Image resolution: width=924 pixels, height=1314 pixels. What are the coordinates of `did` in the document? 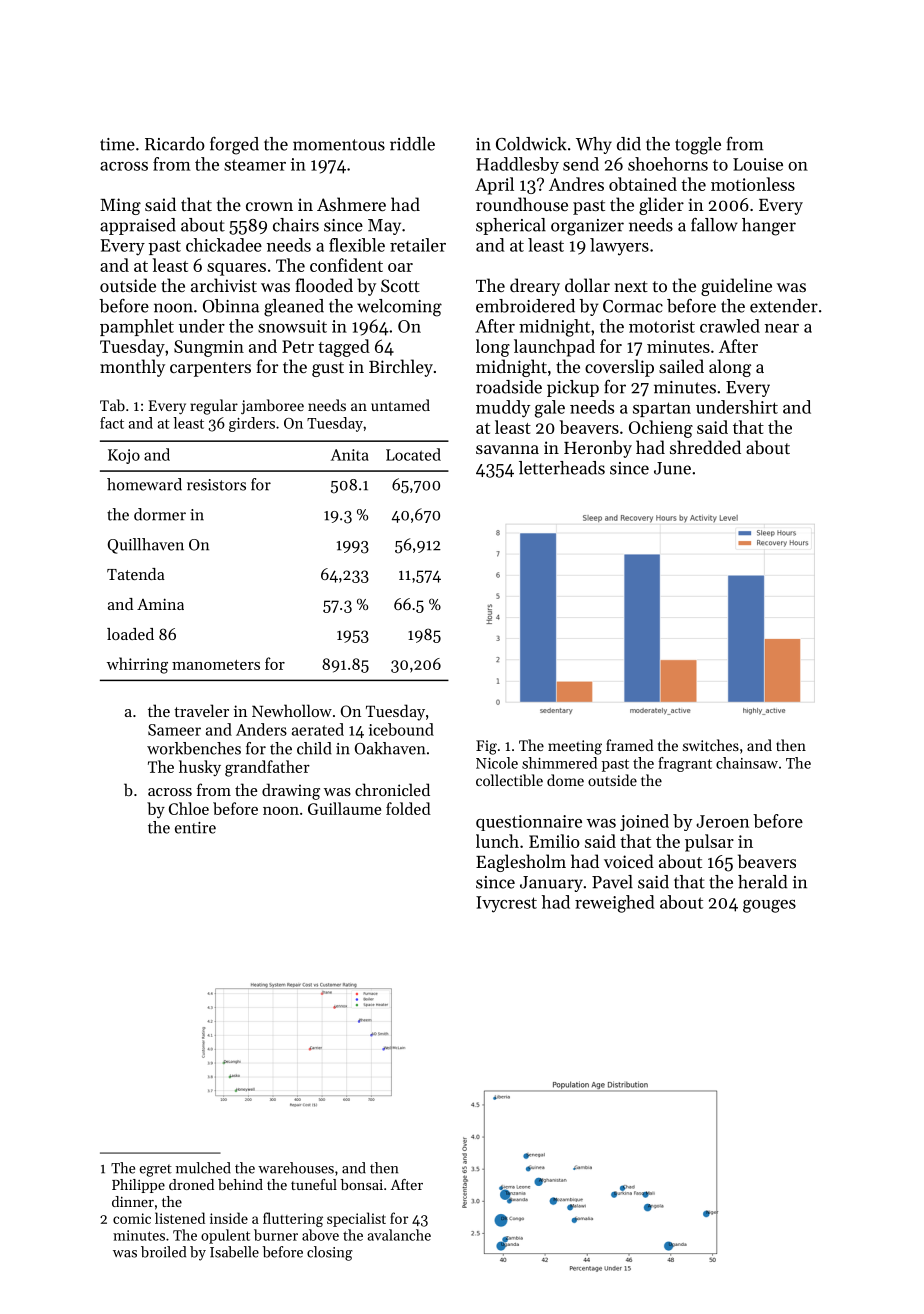 It's located at (629, 144).
